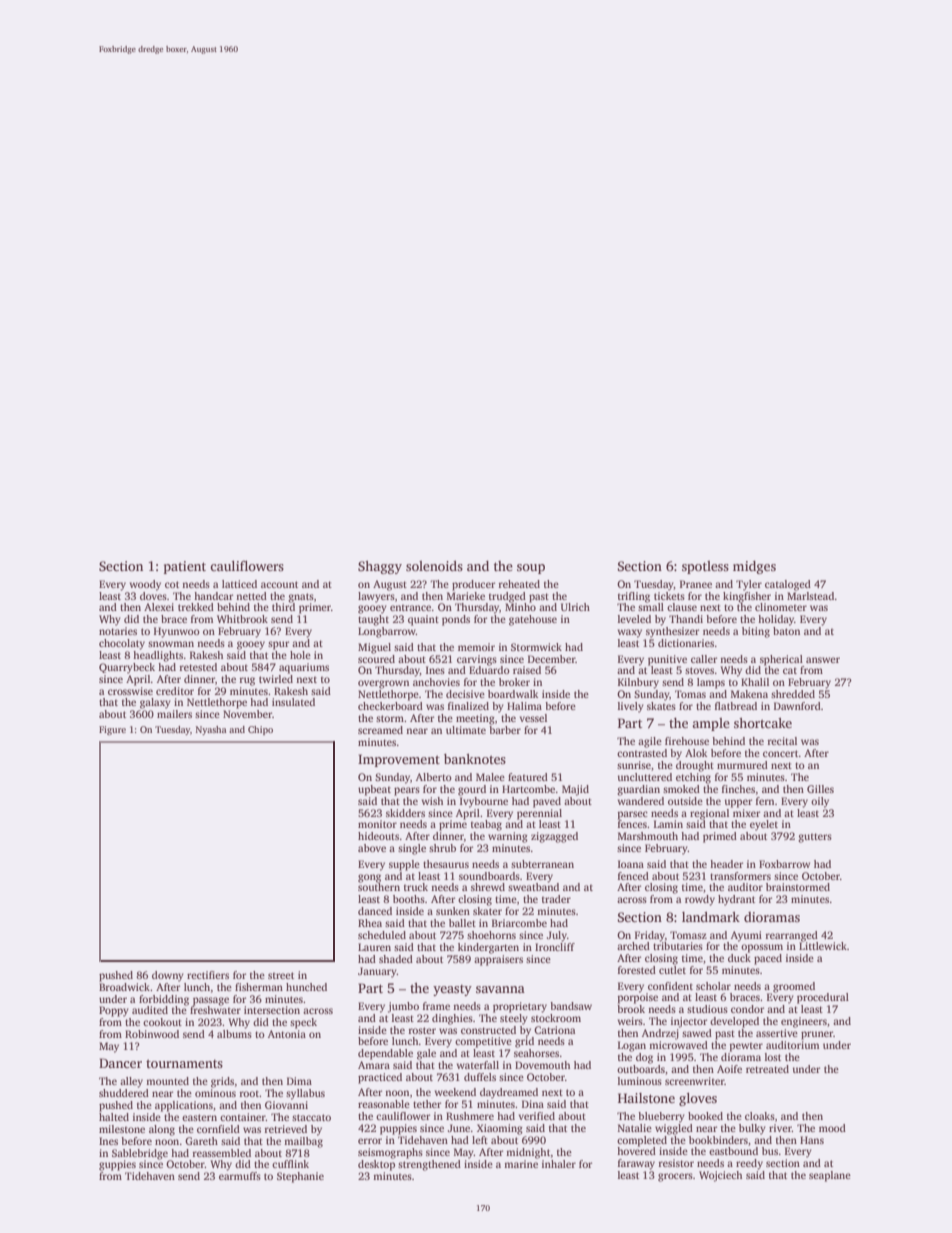  I want to click on street, so click(281, 975).
